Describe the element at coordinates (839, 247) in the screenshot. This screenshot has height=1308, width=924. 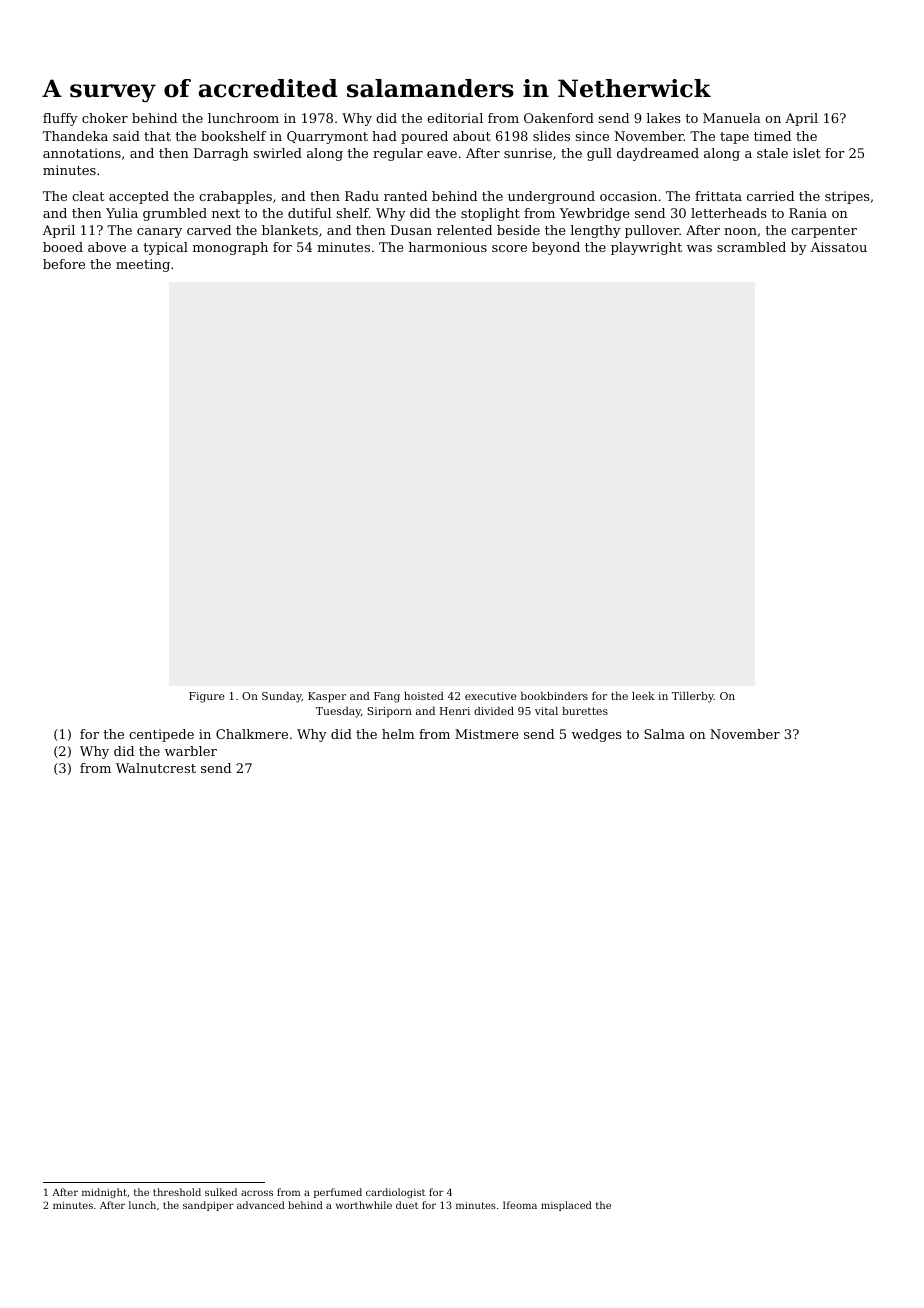
I see `Aissatou` at that location.
